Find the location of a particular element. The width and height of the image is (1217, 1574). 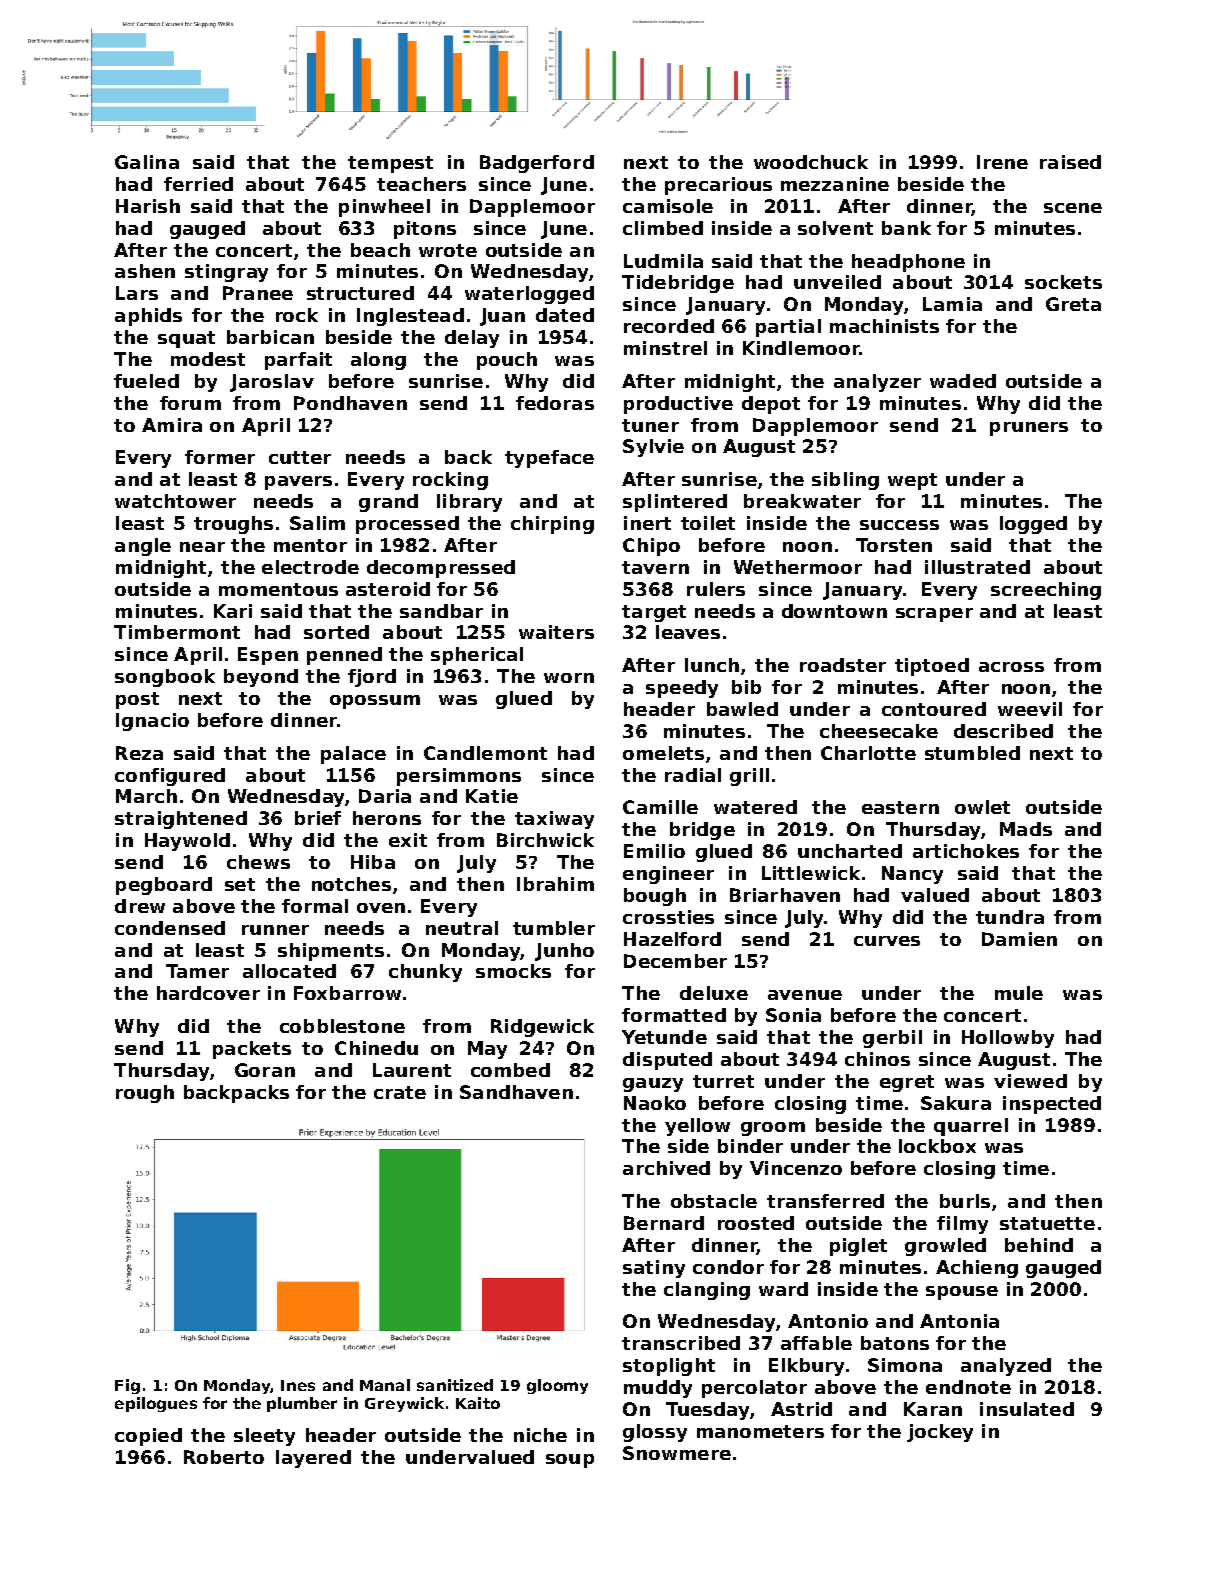

chinos is located at coordinates (877, 1059).
